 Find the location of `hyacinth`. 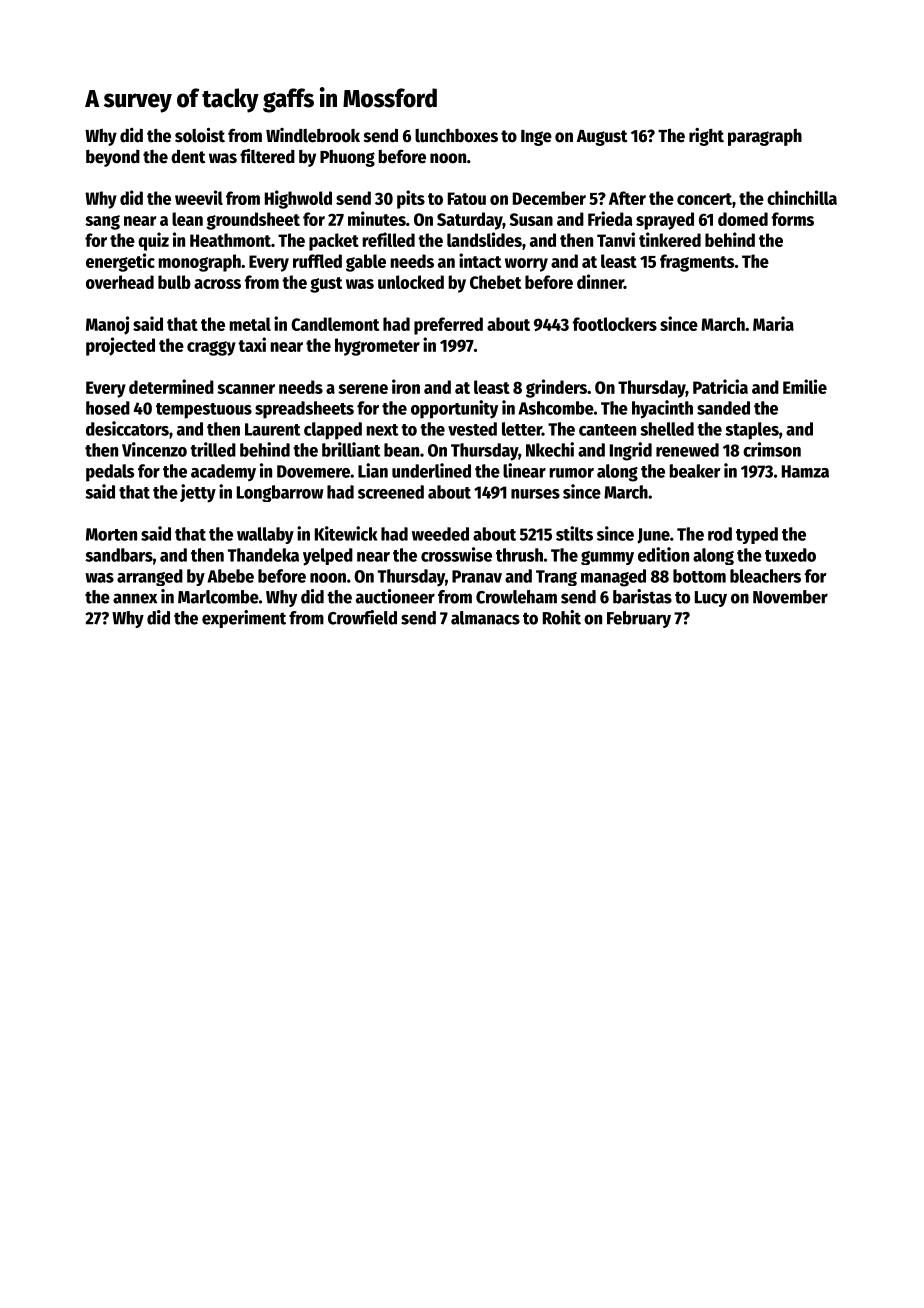

hyacinth is located at coordinates (662, 409).
